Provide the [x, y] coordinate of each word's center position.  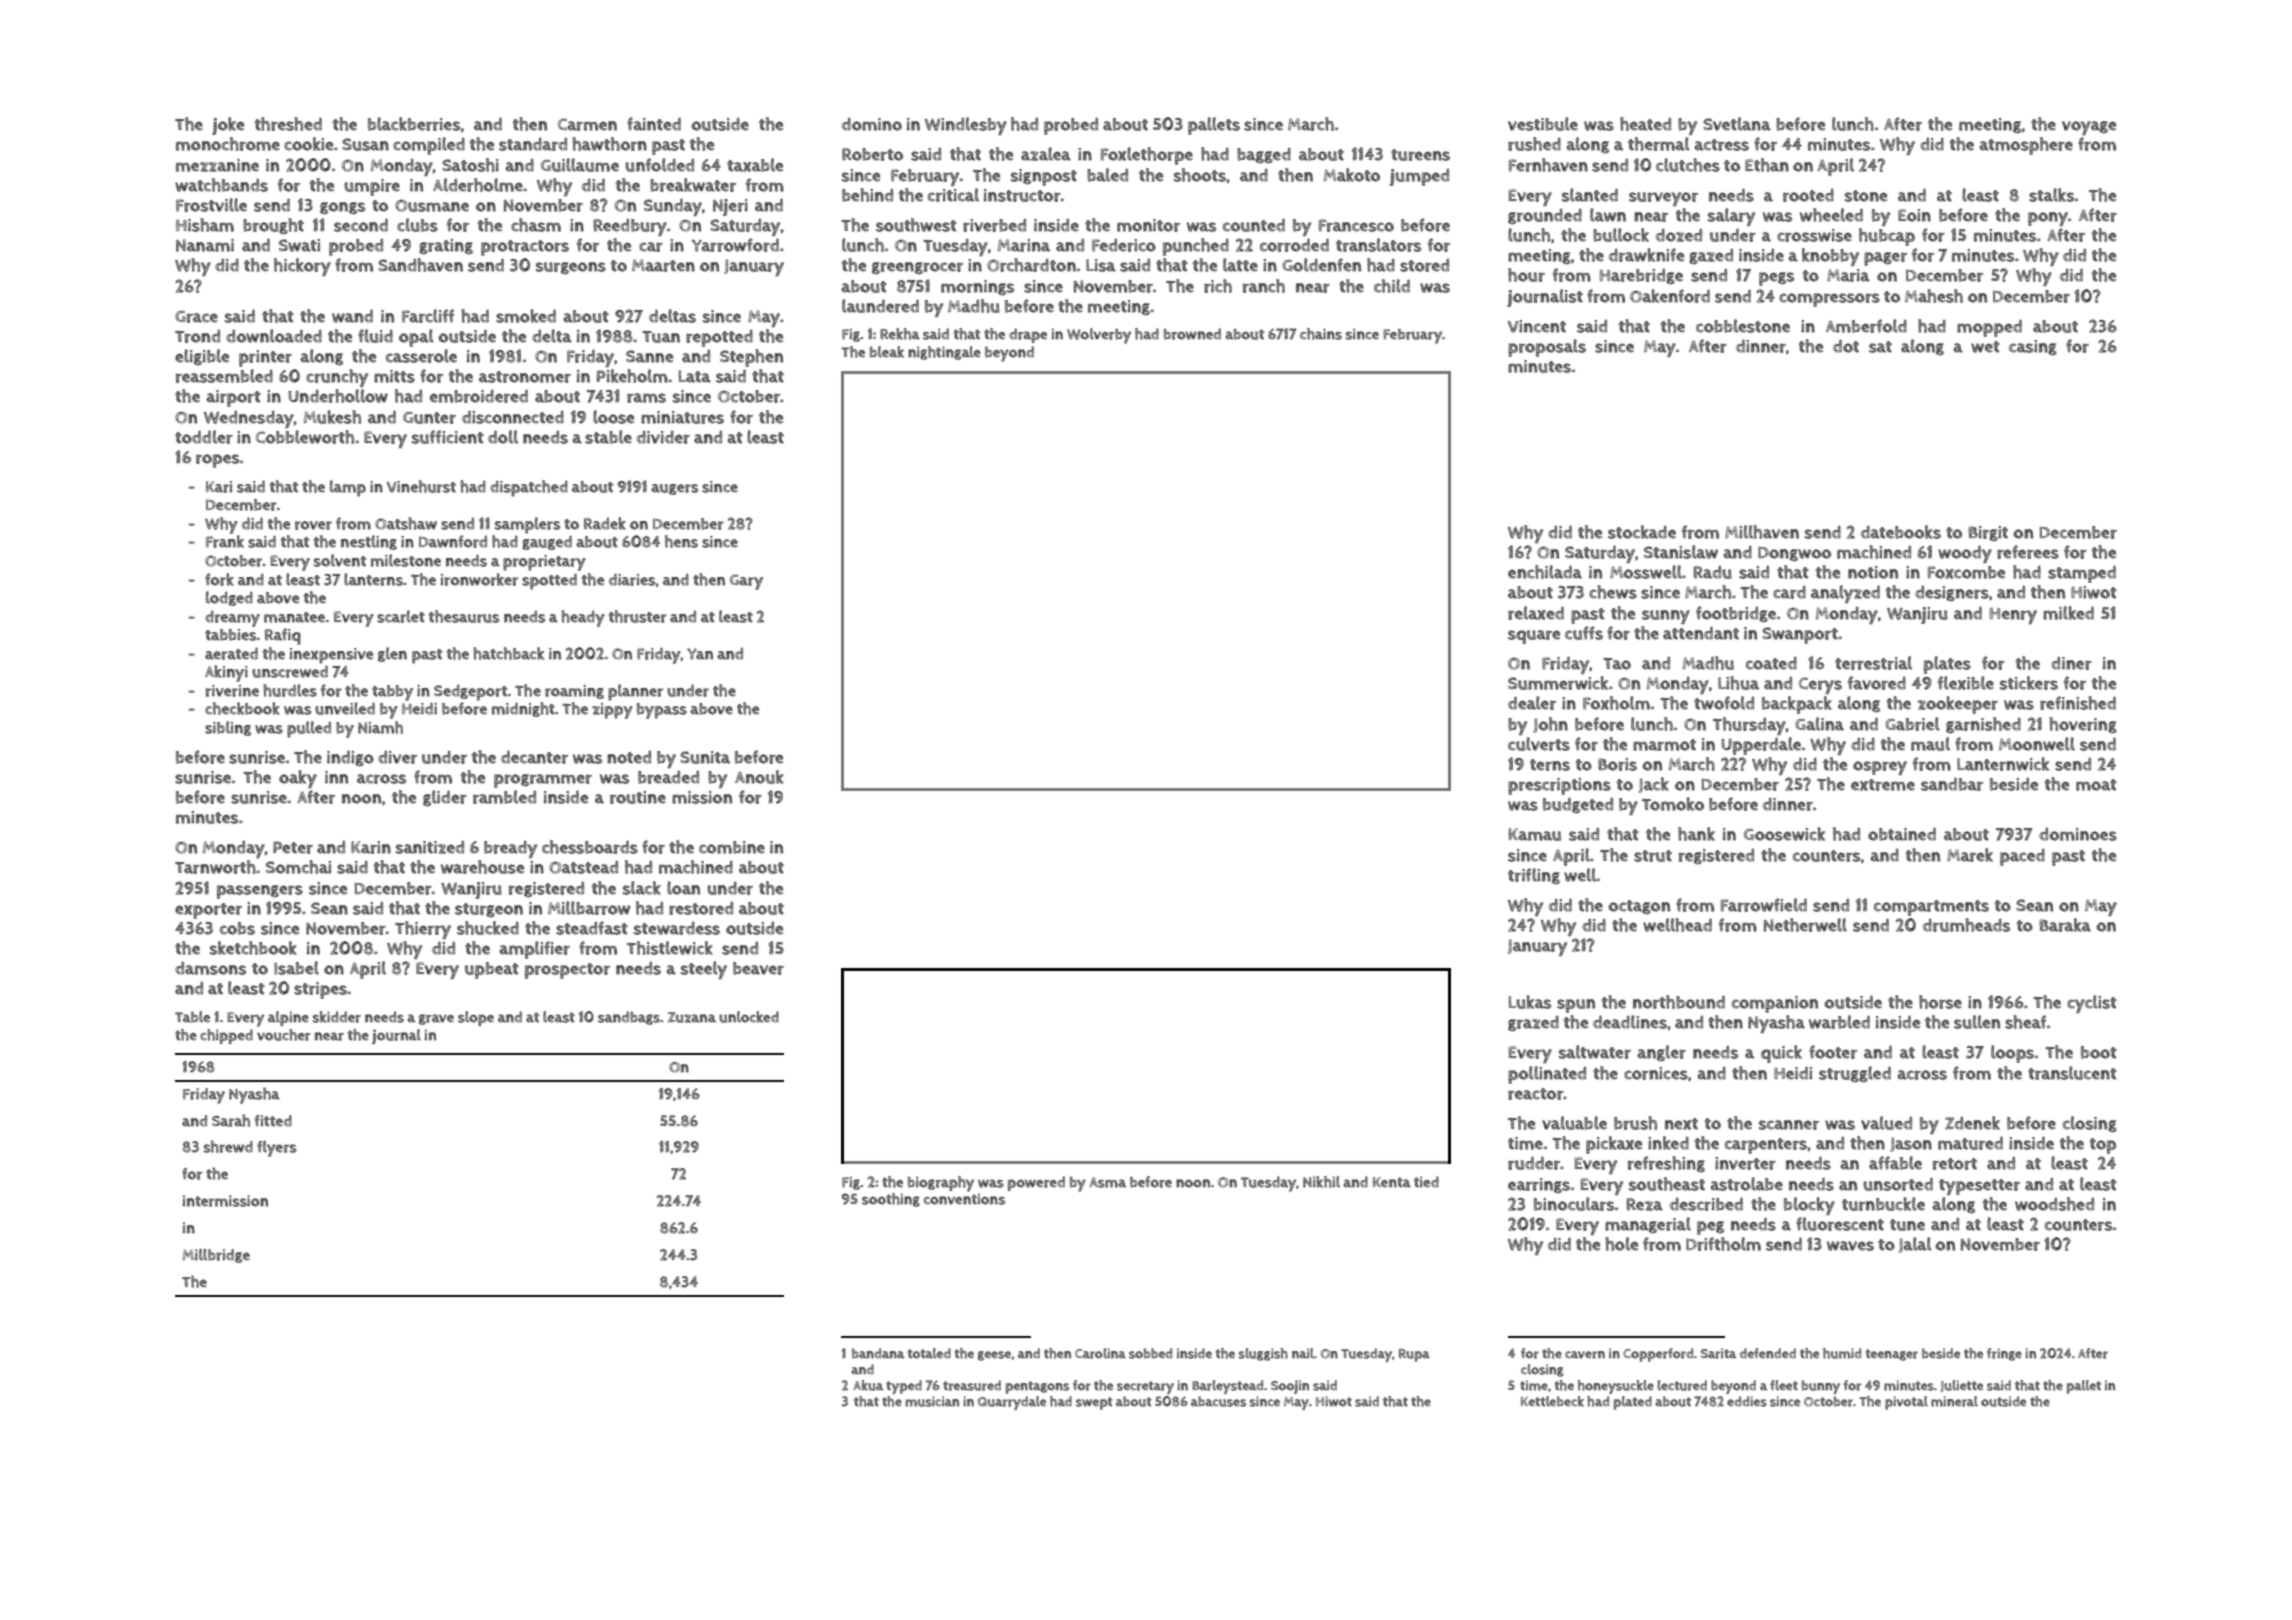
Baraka [2065, 925]
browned [1192, 334]
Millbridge [216, 1256]
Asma [1107, 1182]
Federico [1124, 245]
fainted [654, 124]
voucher [284, 1035]
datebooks [1901, 532]
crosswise [1814, 235]
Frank [225, 541]
